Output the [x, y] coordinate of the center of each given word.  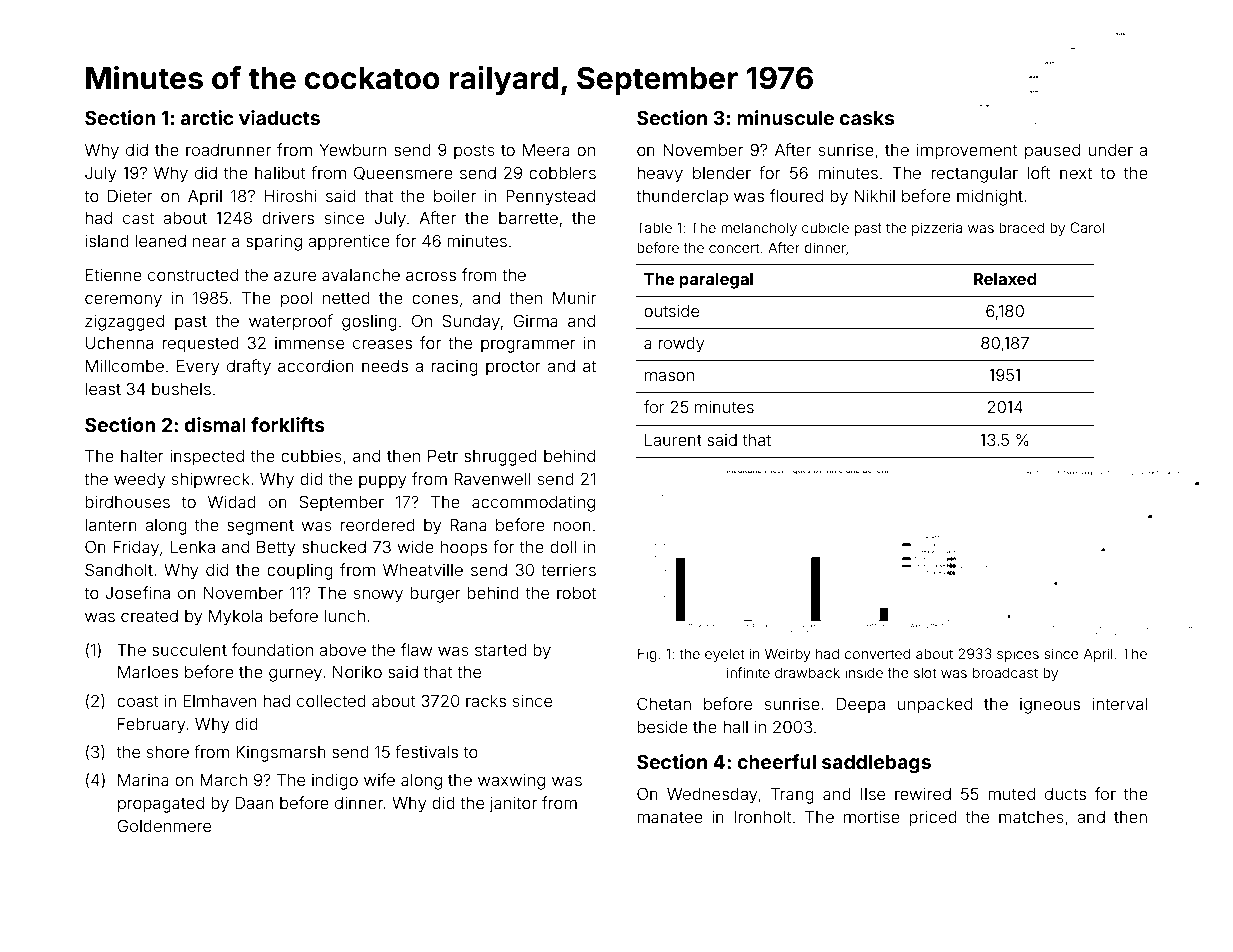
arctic [207, 117]
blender [722, 173]
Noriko [357, 671]
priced [933, 818]
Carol [1087, 227]
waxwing [511, 781]
